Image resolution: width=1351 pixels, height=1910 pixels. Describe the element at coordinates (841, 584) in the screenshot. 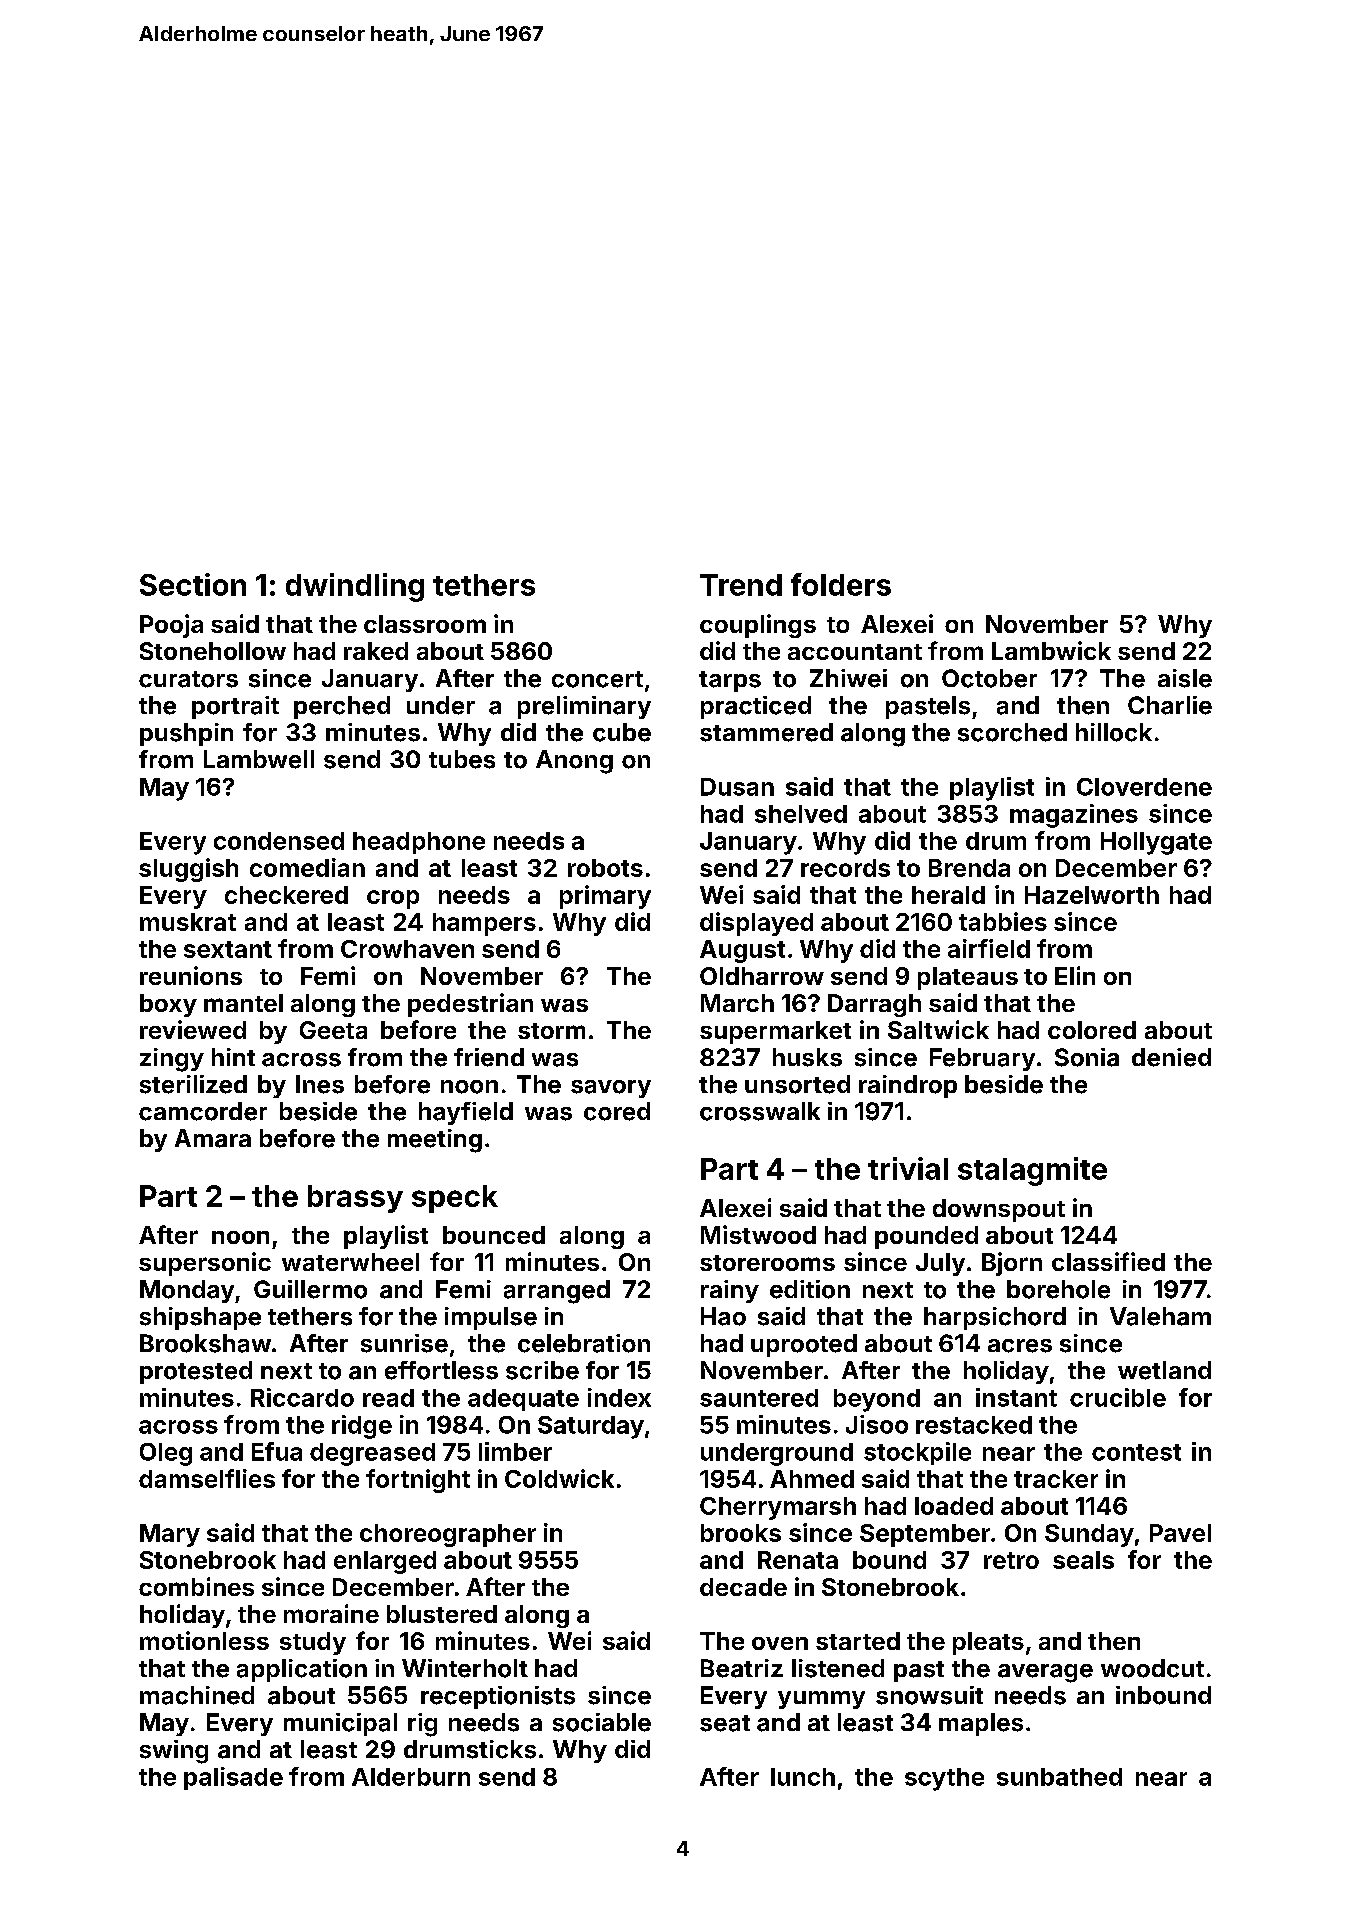

I see `folders` at that location.
